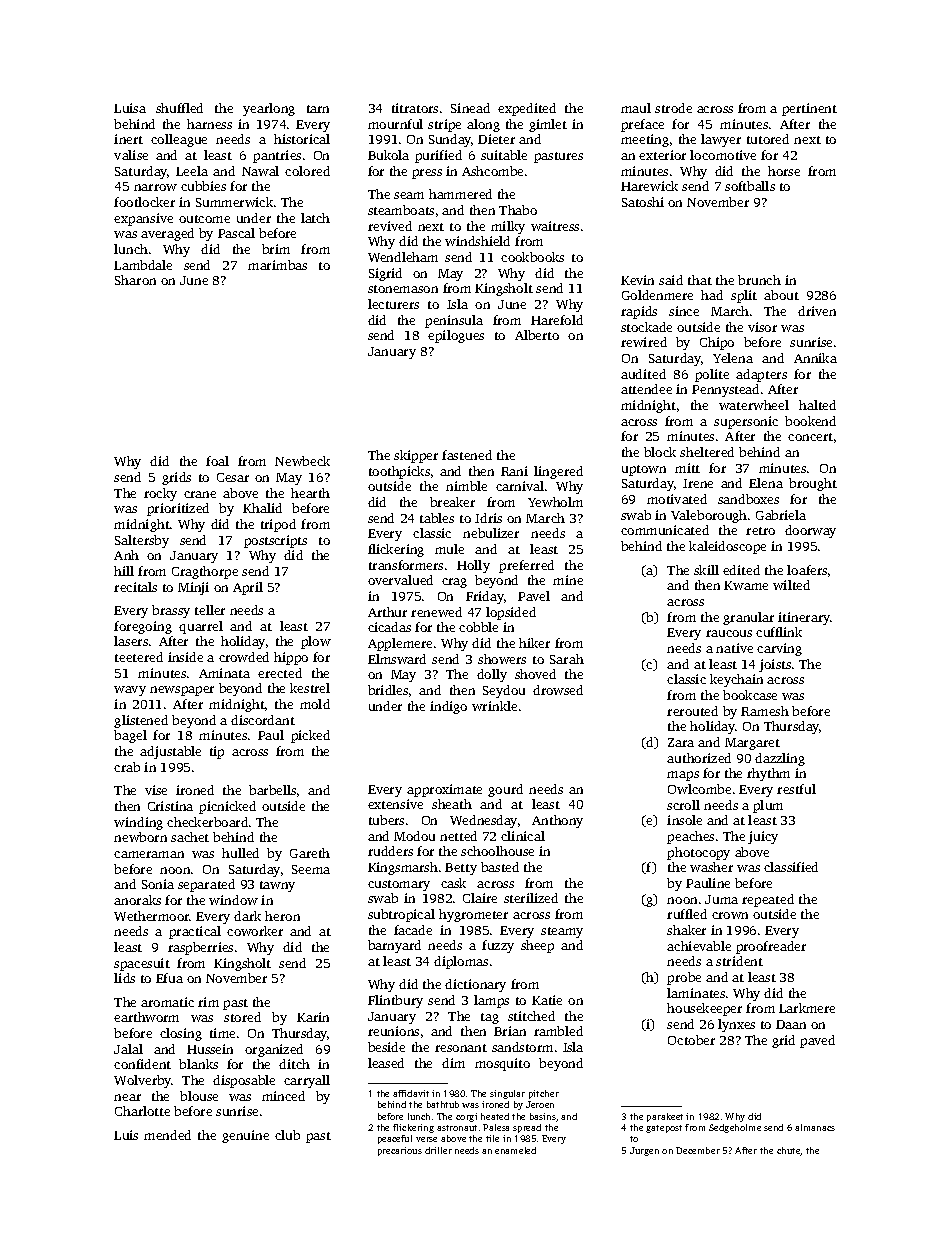 The width and height of the screenshot is (952, 1233). Describe the element at coordinates (139, 657) in the screenshot. I see `teetered` at that location.
